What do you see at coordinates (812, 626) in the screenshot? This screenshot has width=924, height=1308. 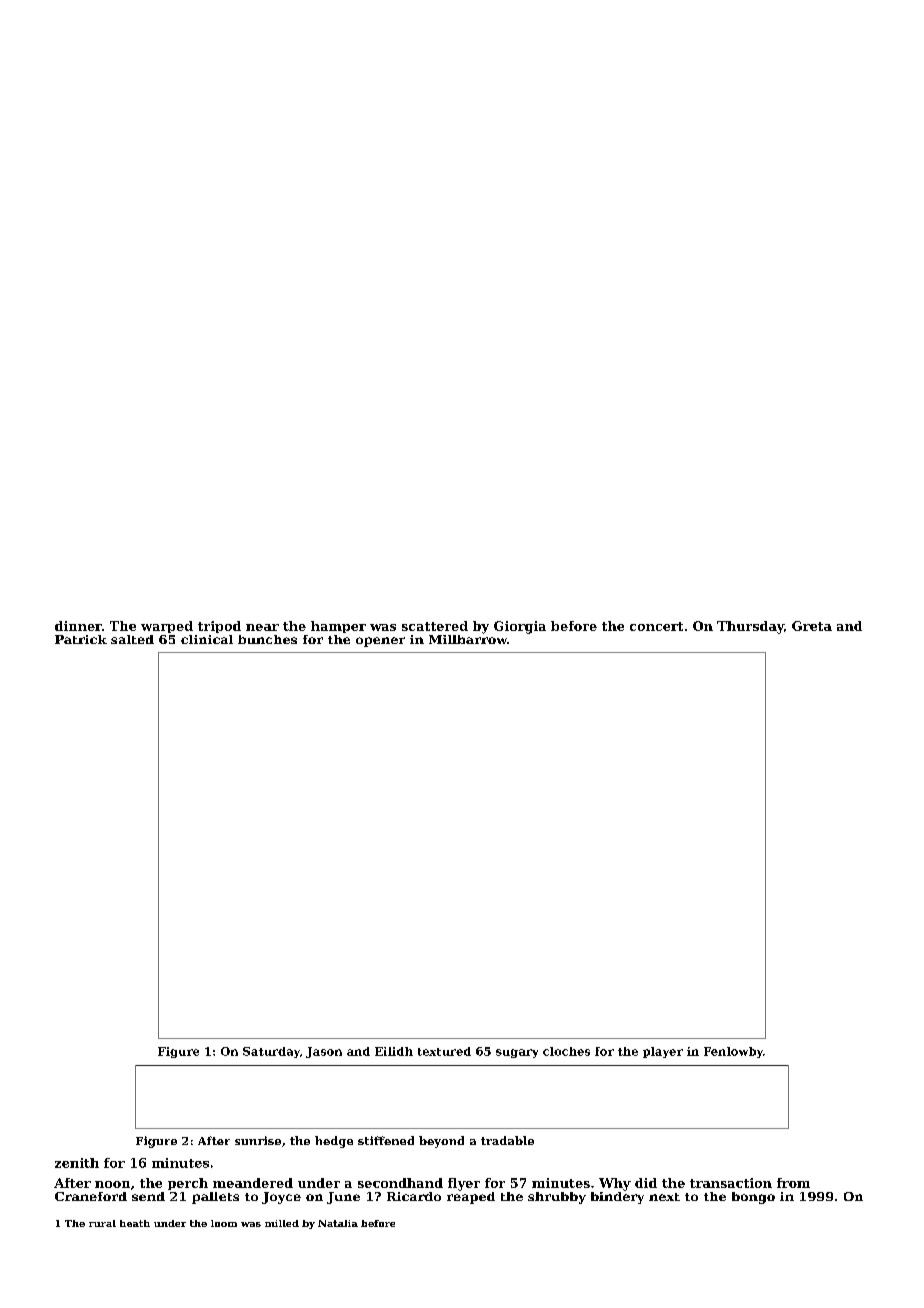 I see `Greta` at bounding box center [812, 626].
